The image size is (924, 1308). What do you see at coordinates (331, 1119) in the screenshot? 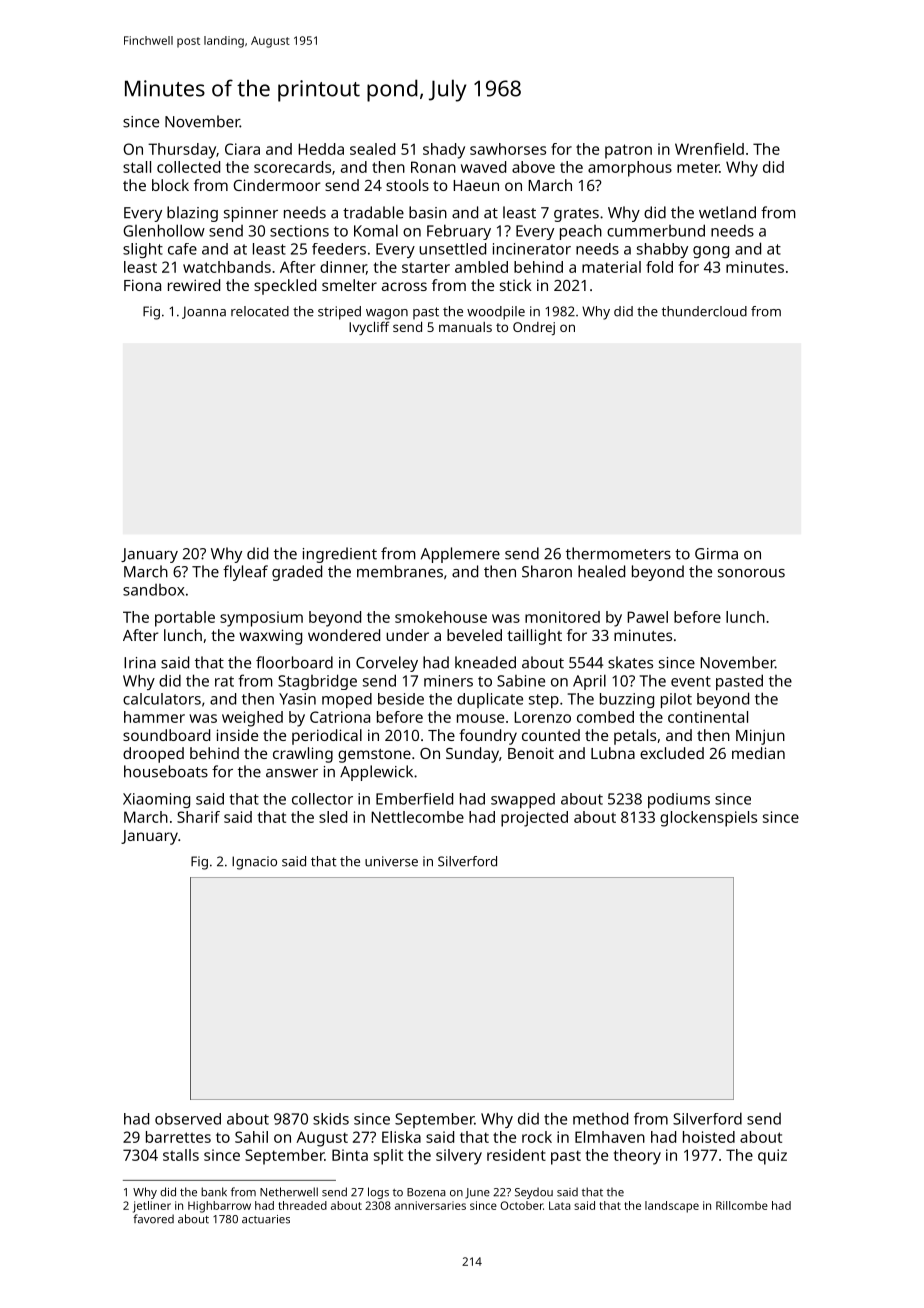
I see `skids` at bounding box center [331, 1119].
